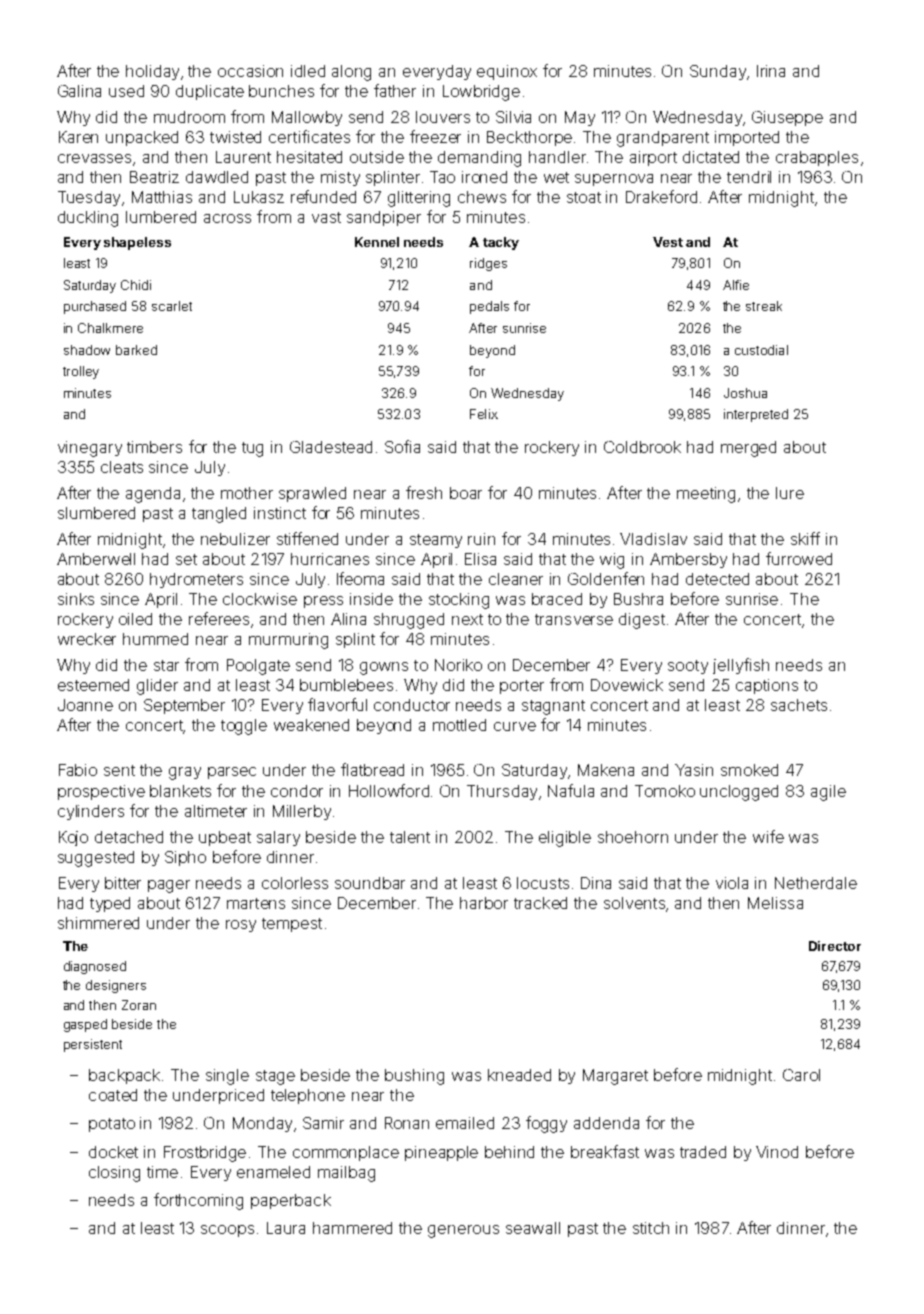 The width and height of the document is (924, 1314). I want to click on sooty, so click(688, 667).
